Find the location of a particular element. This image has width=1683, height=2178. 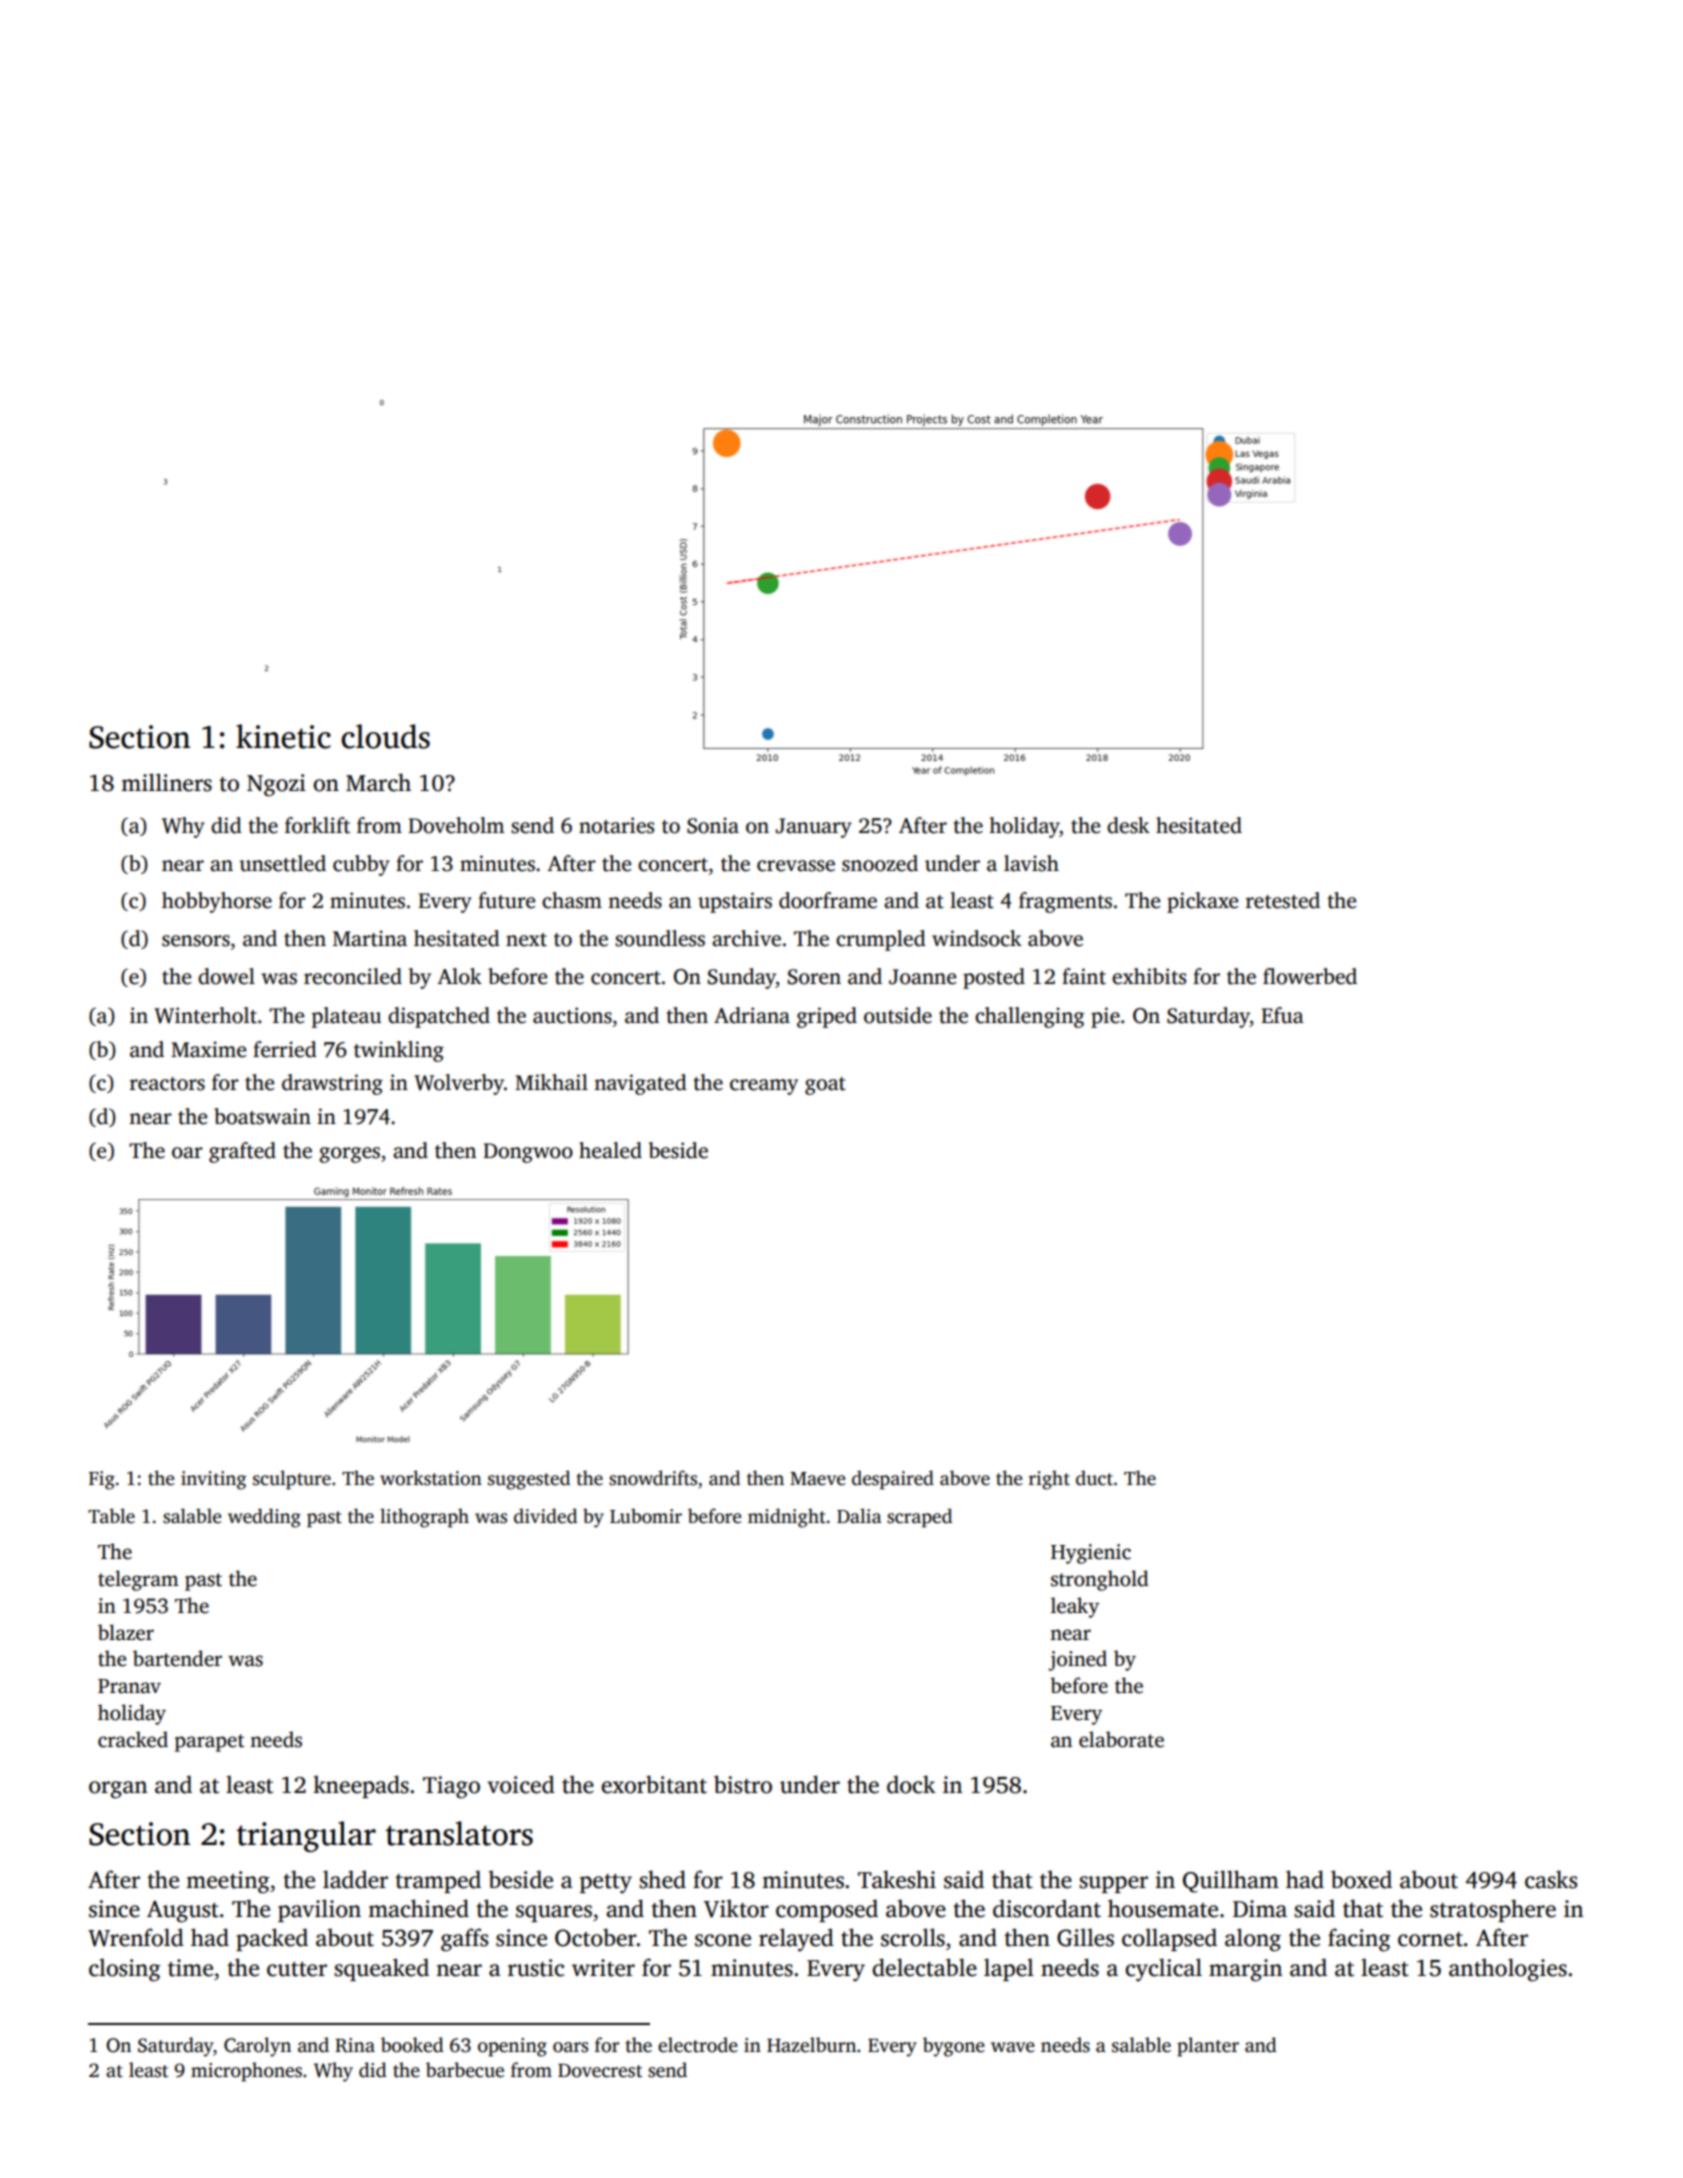

lavish is located at coordinates (1031, 863).
